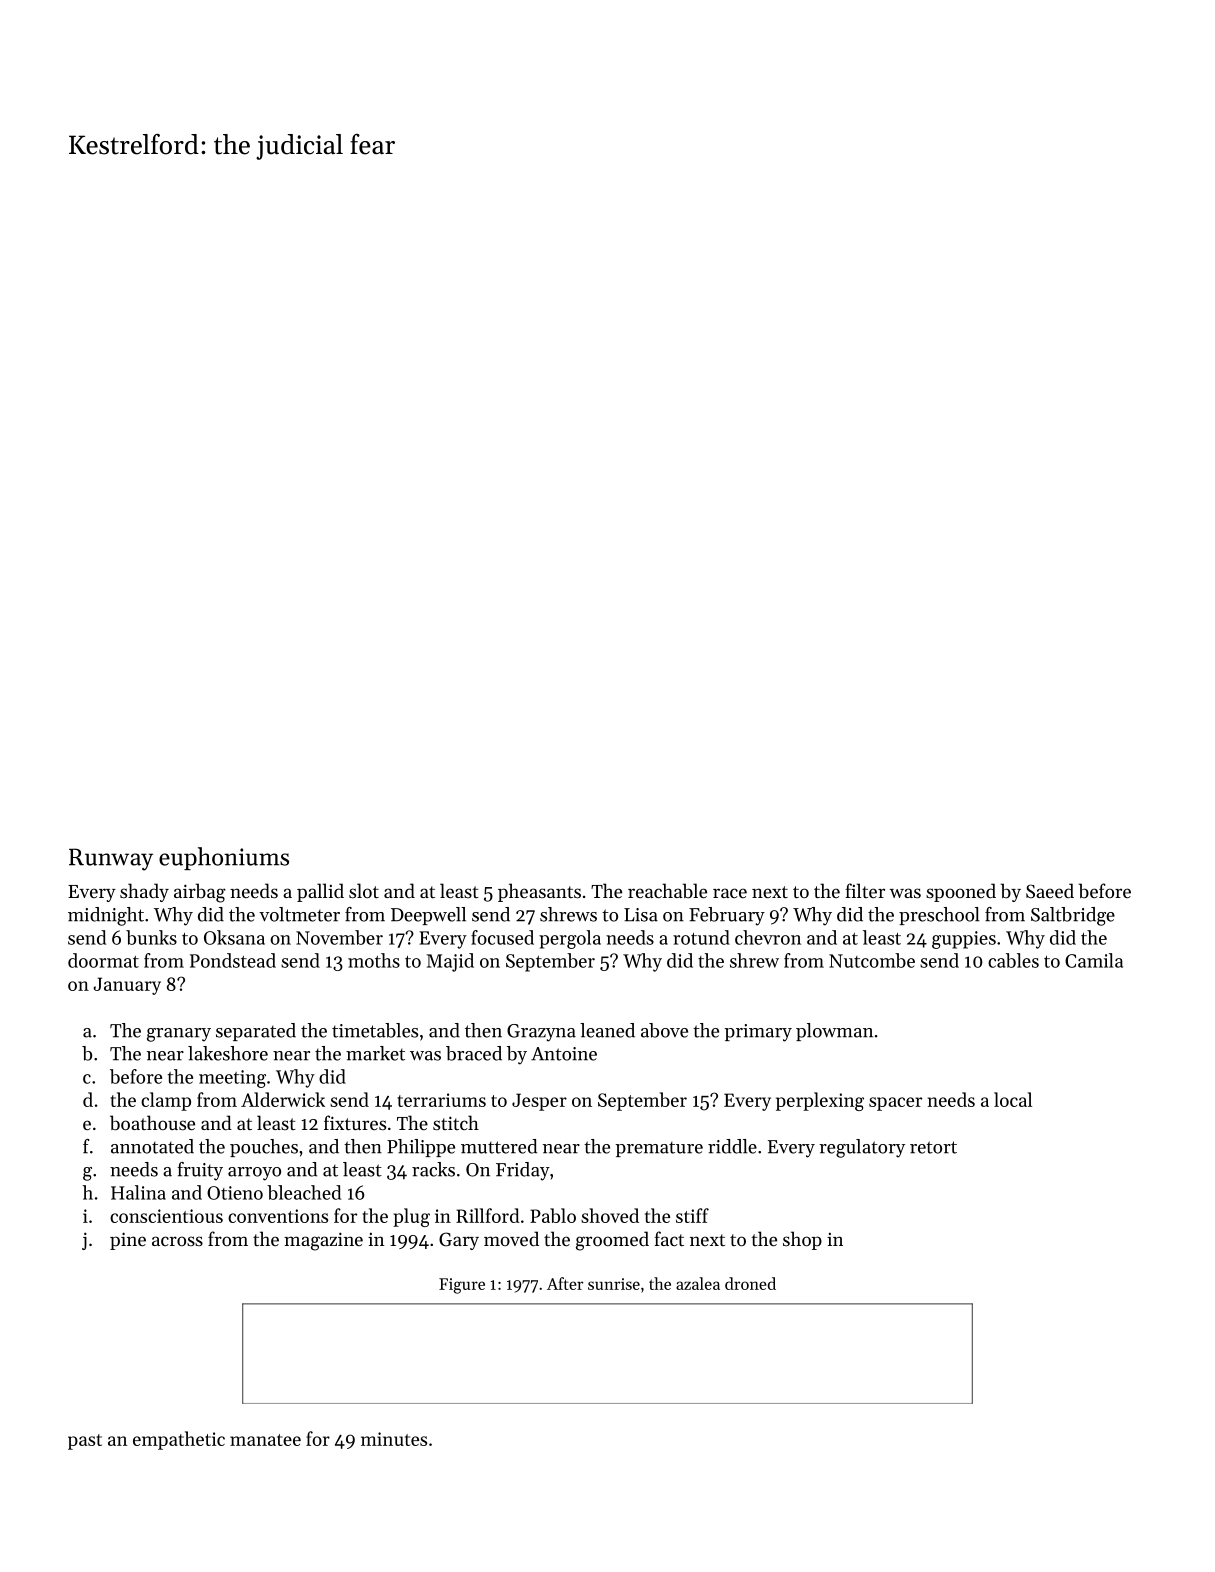 The width and height of the screenshot is (1215, 1572). What do you see at coordinates (394, 1439) in the screenshot?
I see `minutes` at bounding box center [394, 1439].
